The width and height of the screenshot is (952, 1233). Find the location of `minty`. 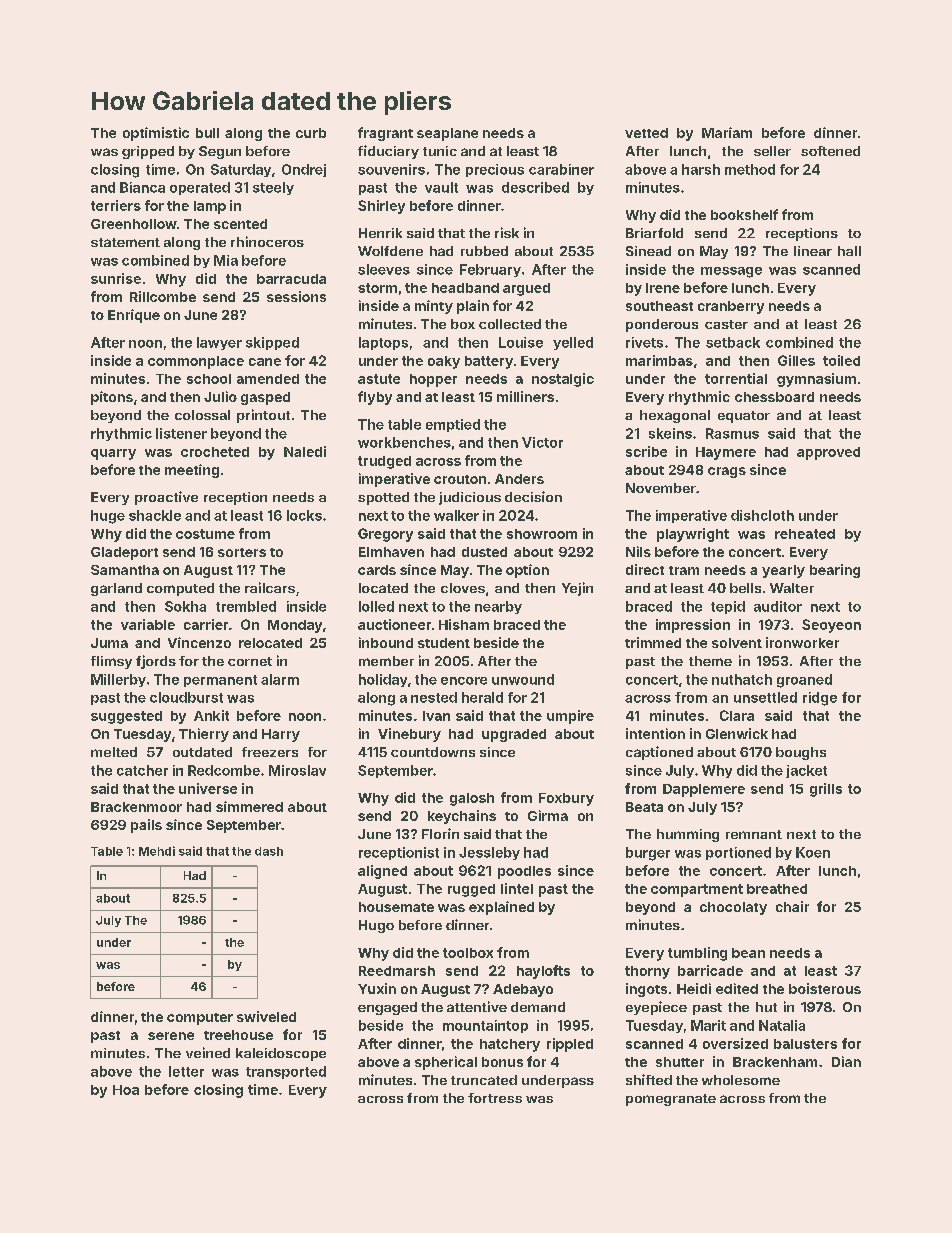

minty is located at coordinates (434, 307).
